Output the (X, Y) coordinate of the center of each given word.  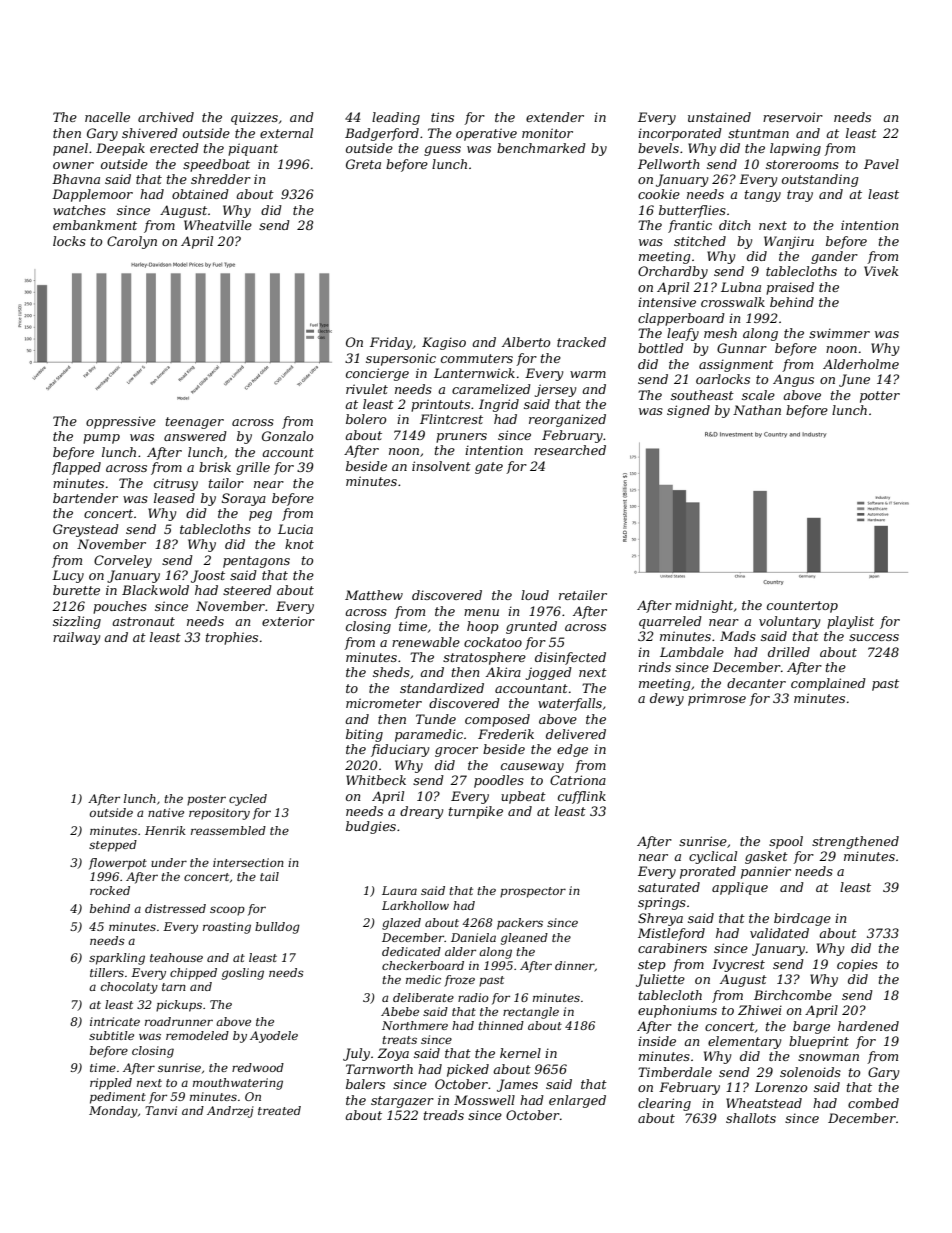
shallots (751, 1118)
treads (444, 1115)
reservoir (793, 117)
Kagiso (444, 343)
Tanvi (161, 1110)
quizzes (254, 118)
